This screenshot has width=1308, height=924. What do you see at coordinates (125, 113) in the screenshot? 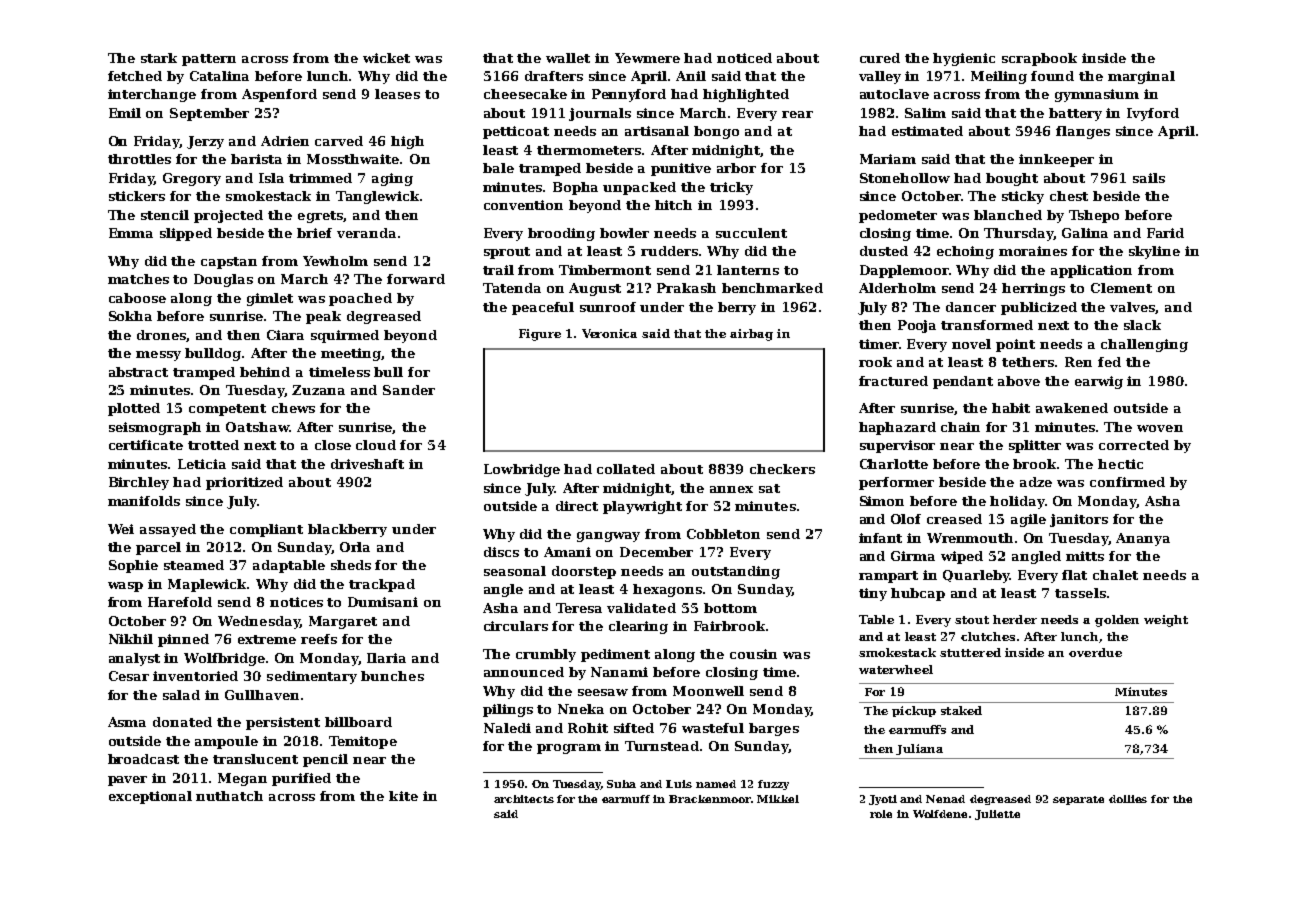
I see `Emil` at bounding box center [125, 113].
